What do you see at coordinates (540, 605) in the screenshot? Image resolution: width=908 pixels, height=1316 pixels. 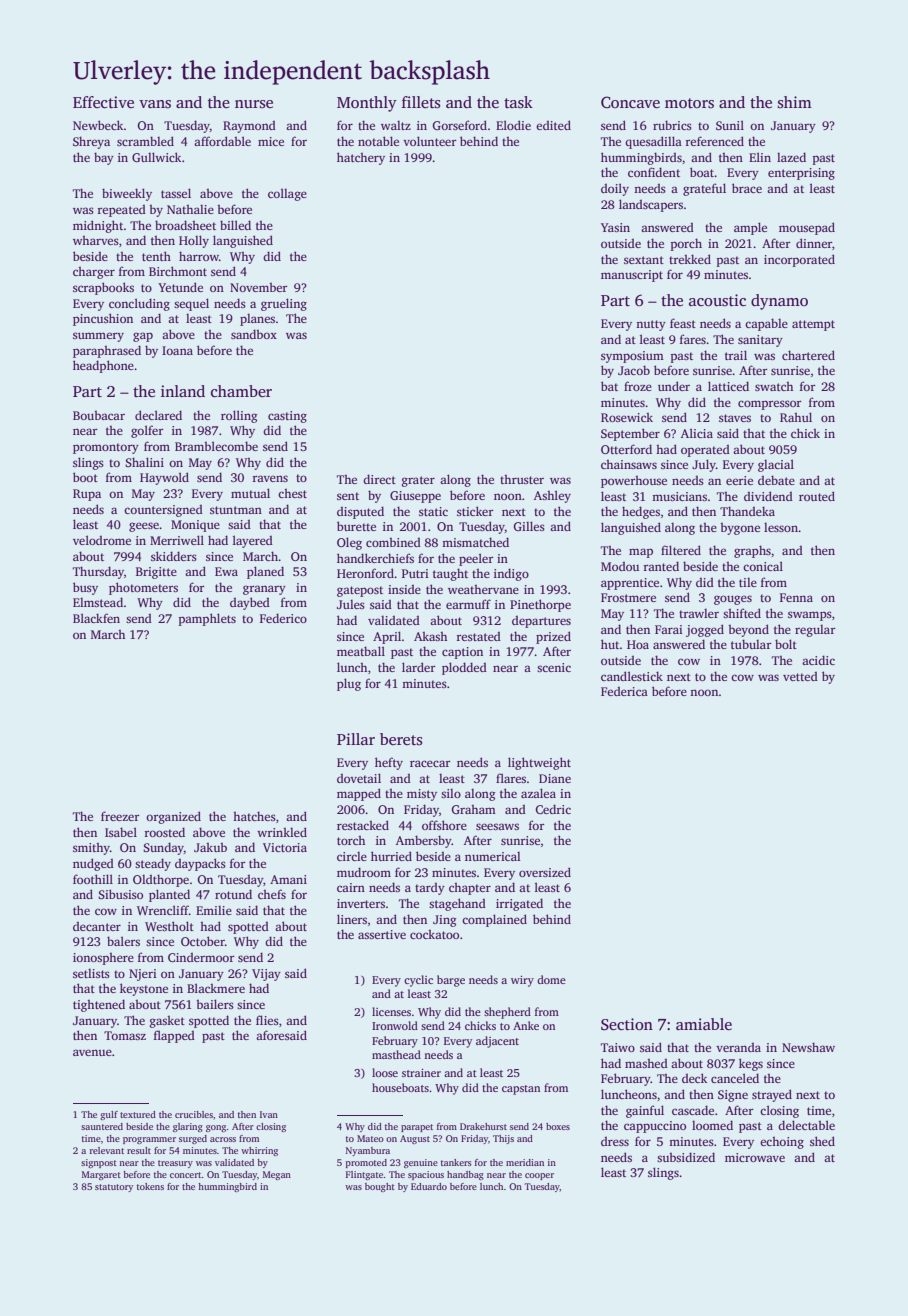 I see `Pinethorpe` at bounding box center [540, 605].
